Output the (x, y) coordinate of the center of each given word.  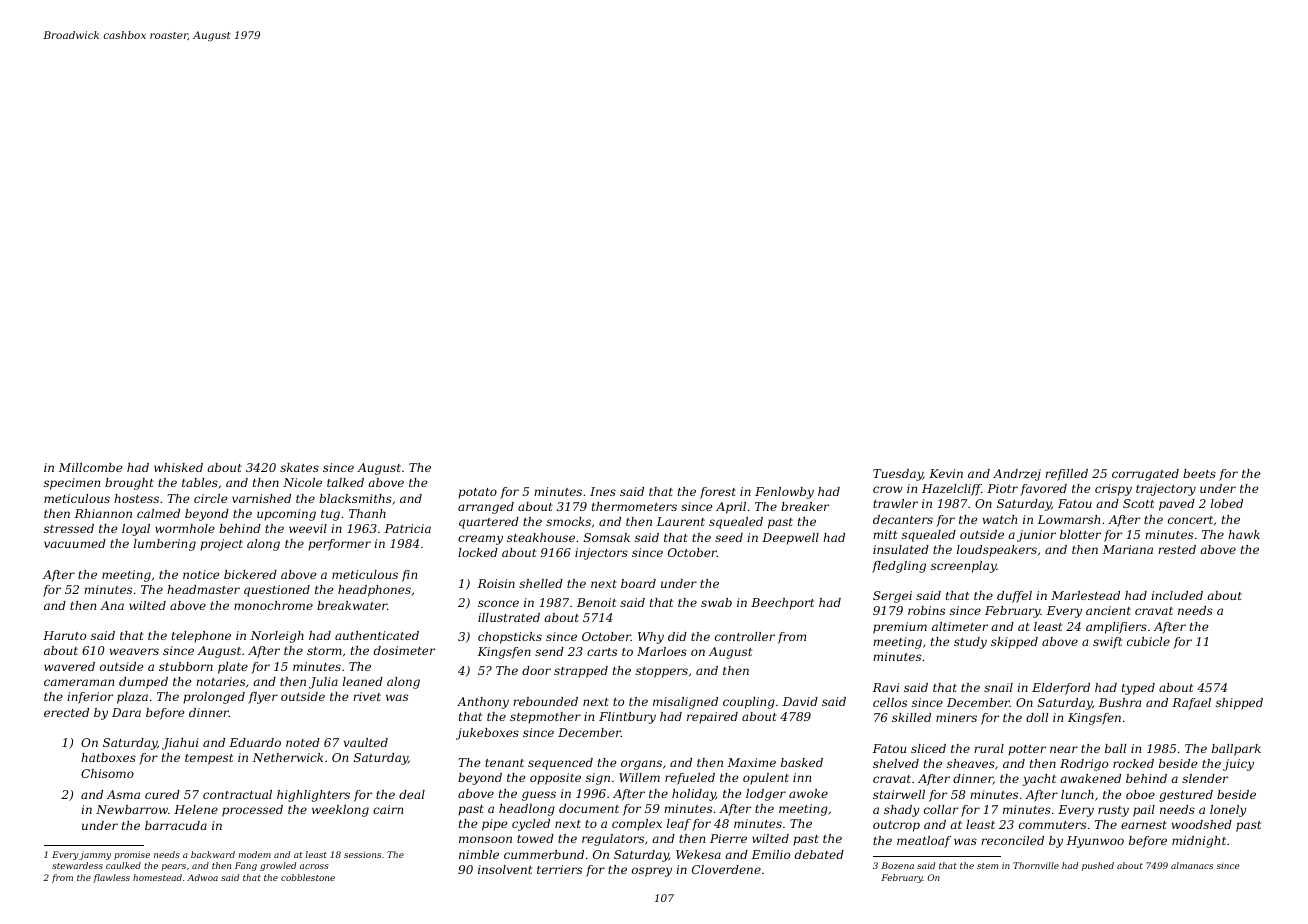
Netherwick (287, 757)
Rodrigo (1084, 765)
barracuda (176, 825)
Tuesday (898, 475)
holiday (694, 795)
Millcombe (91, 467)
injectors (601, 554)
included (1177, 595)
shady (902, 811)
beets (1199, 473)
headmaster (203, 589)
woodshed (1202, 824)
